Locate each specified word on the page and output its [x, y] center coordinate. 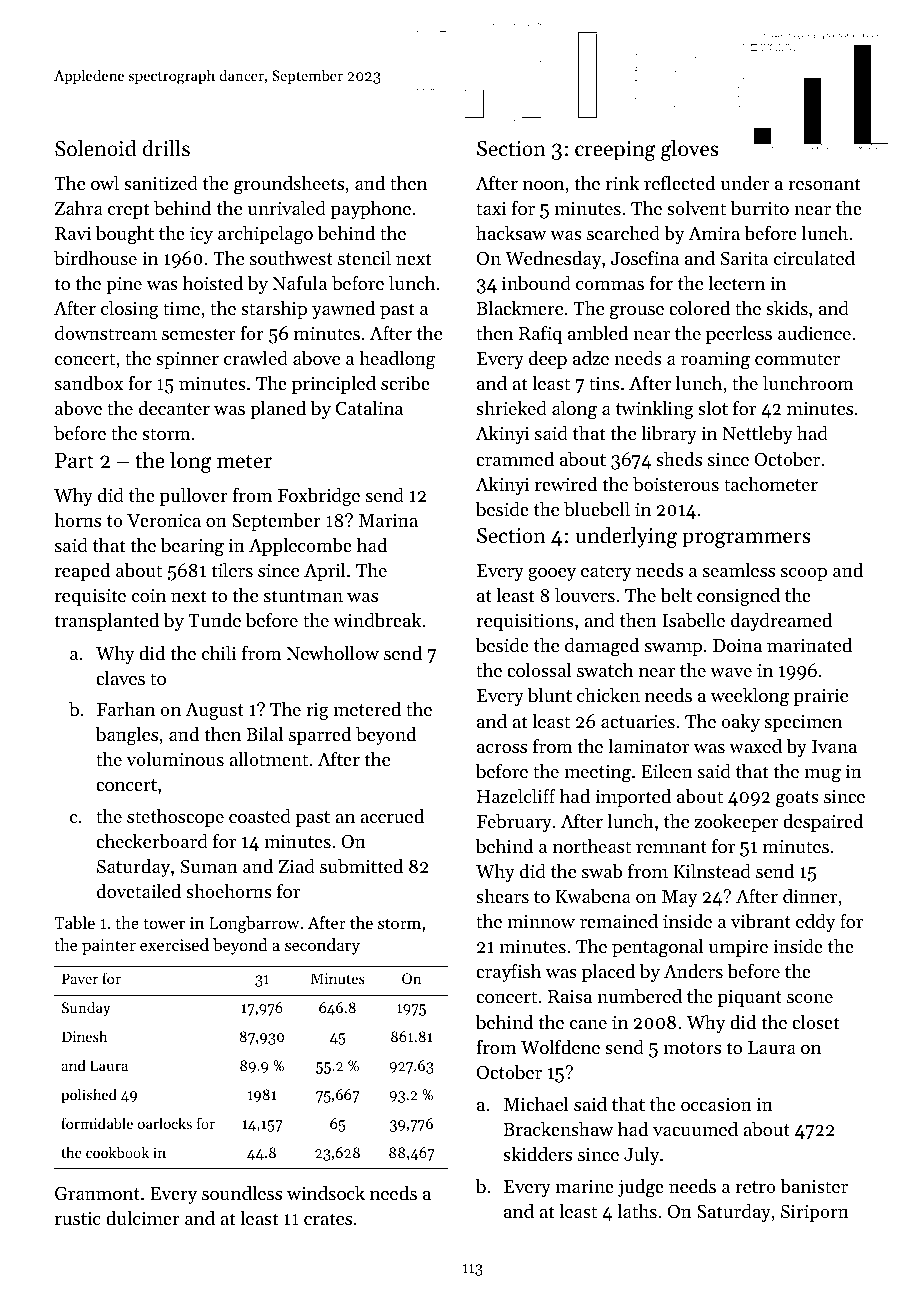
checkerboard [152, 841]
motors [692, 1048]
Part [74, 460]
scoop [804, 574]
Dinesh [84, 1036]
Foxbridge [319, 497]
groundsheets [289, 185]
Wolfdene [560, 1046]
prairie [820, 697]
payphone [370, 210]
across [502, 748]
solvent [696, 208]
